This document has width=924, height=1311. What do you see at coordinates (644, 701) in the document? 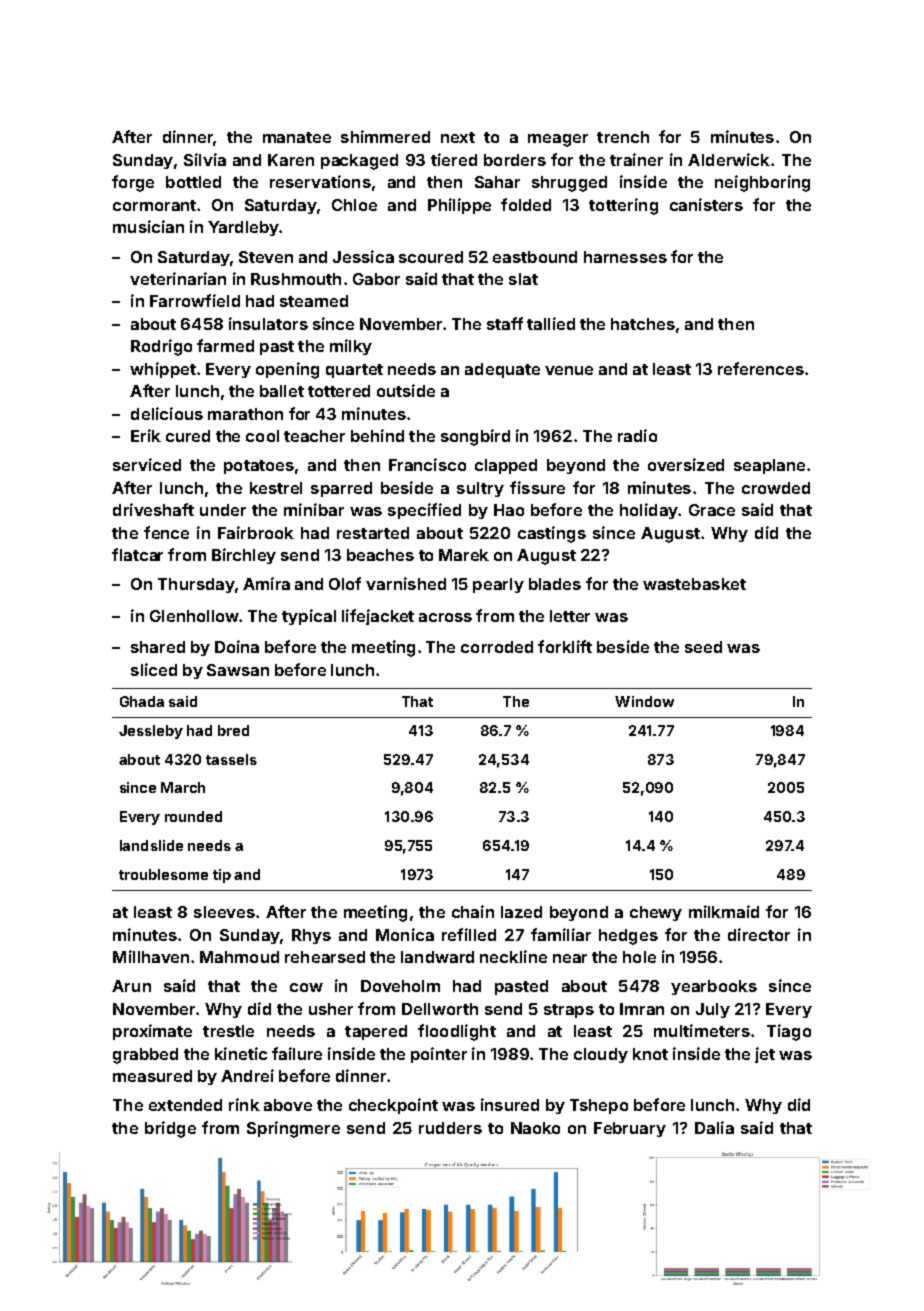
I see `Window` at bounding box center [644, 701].
